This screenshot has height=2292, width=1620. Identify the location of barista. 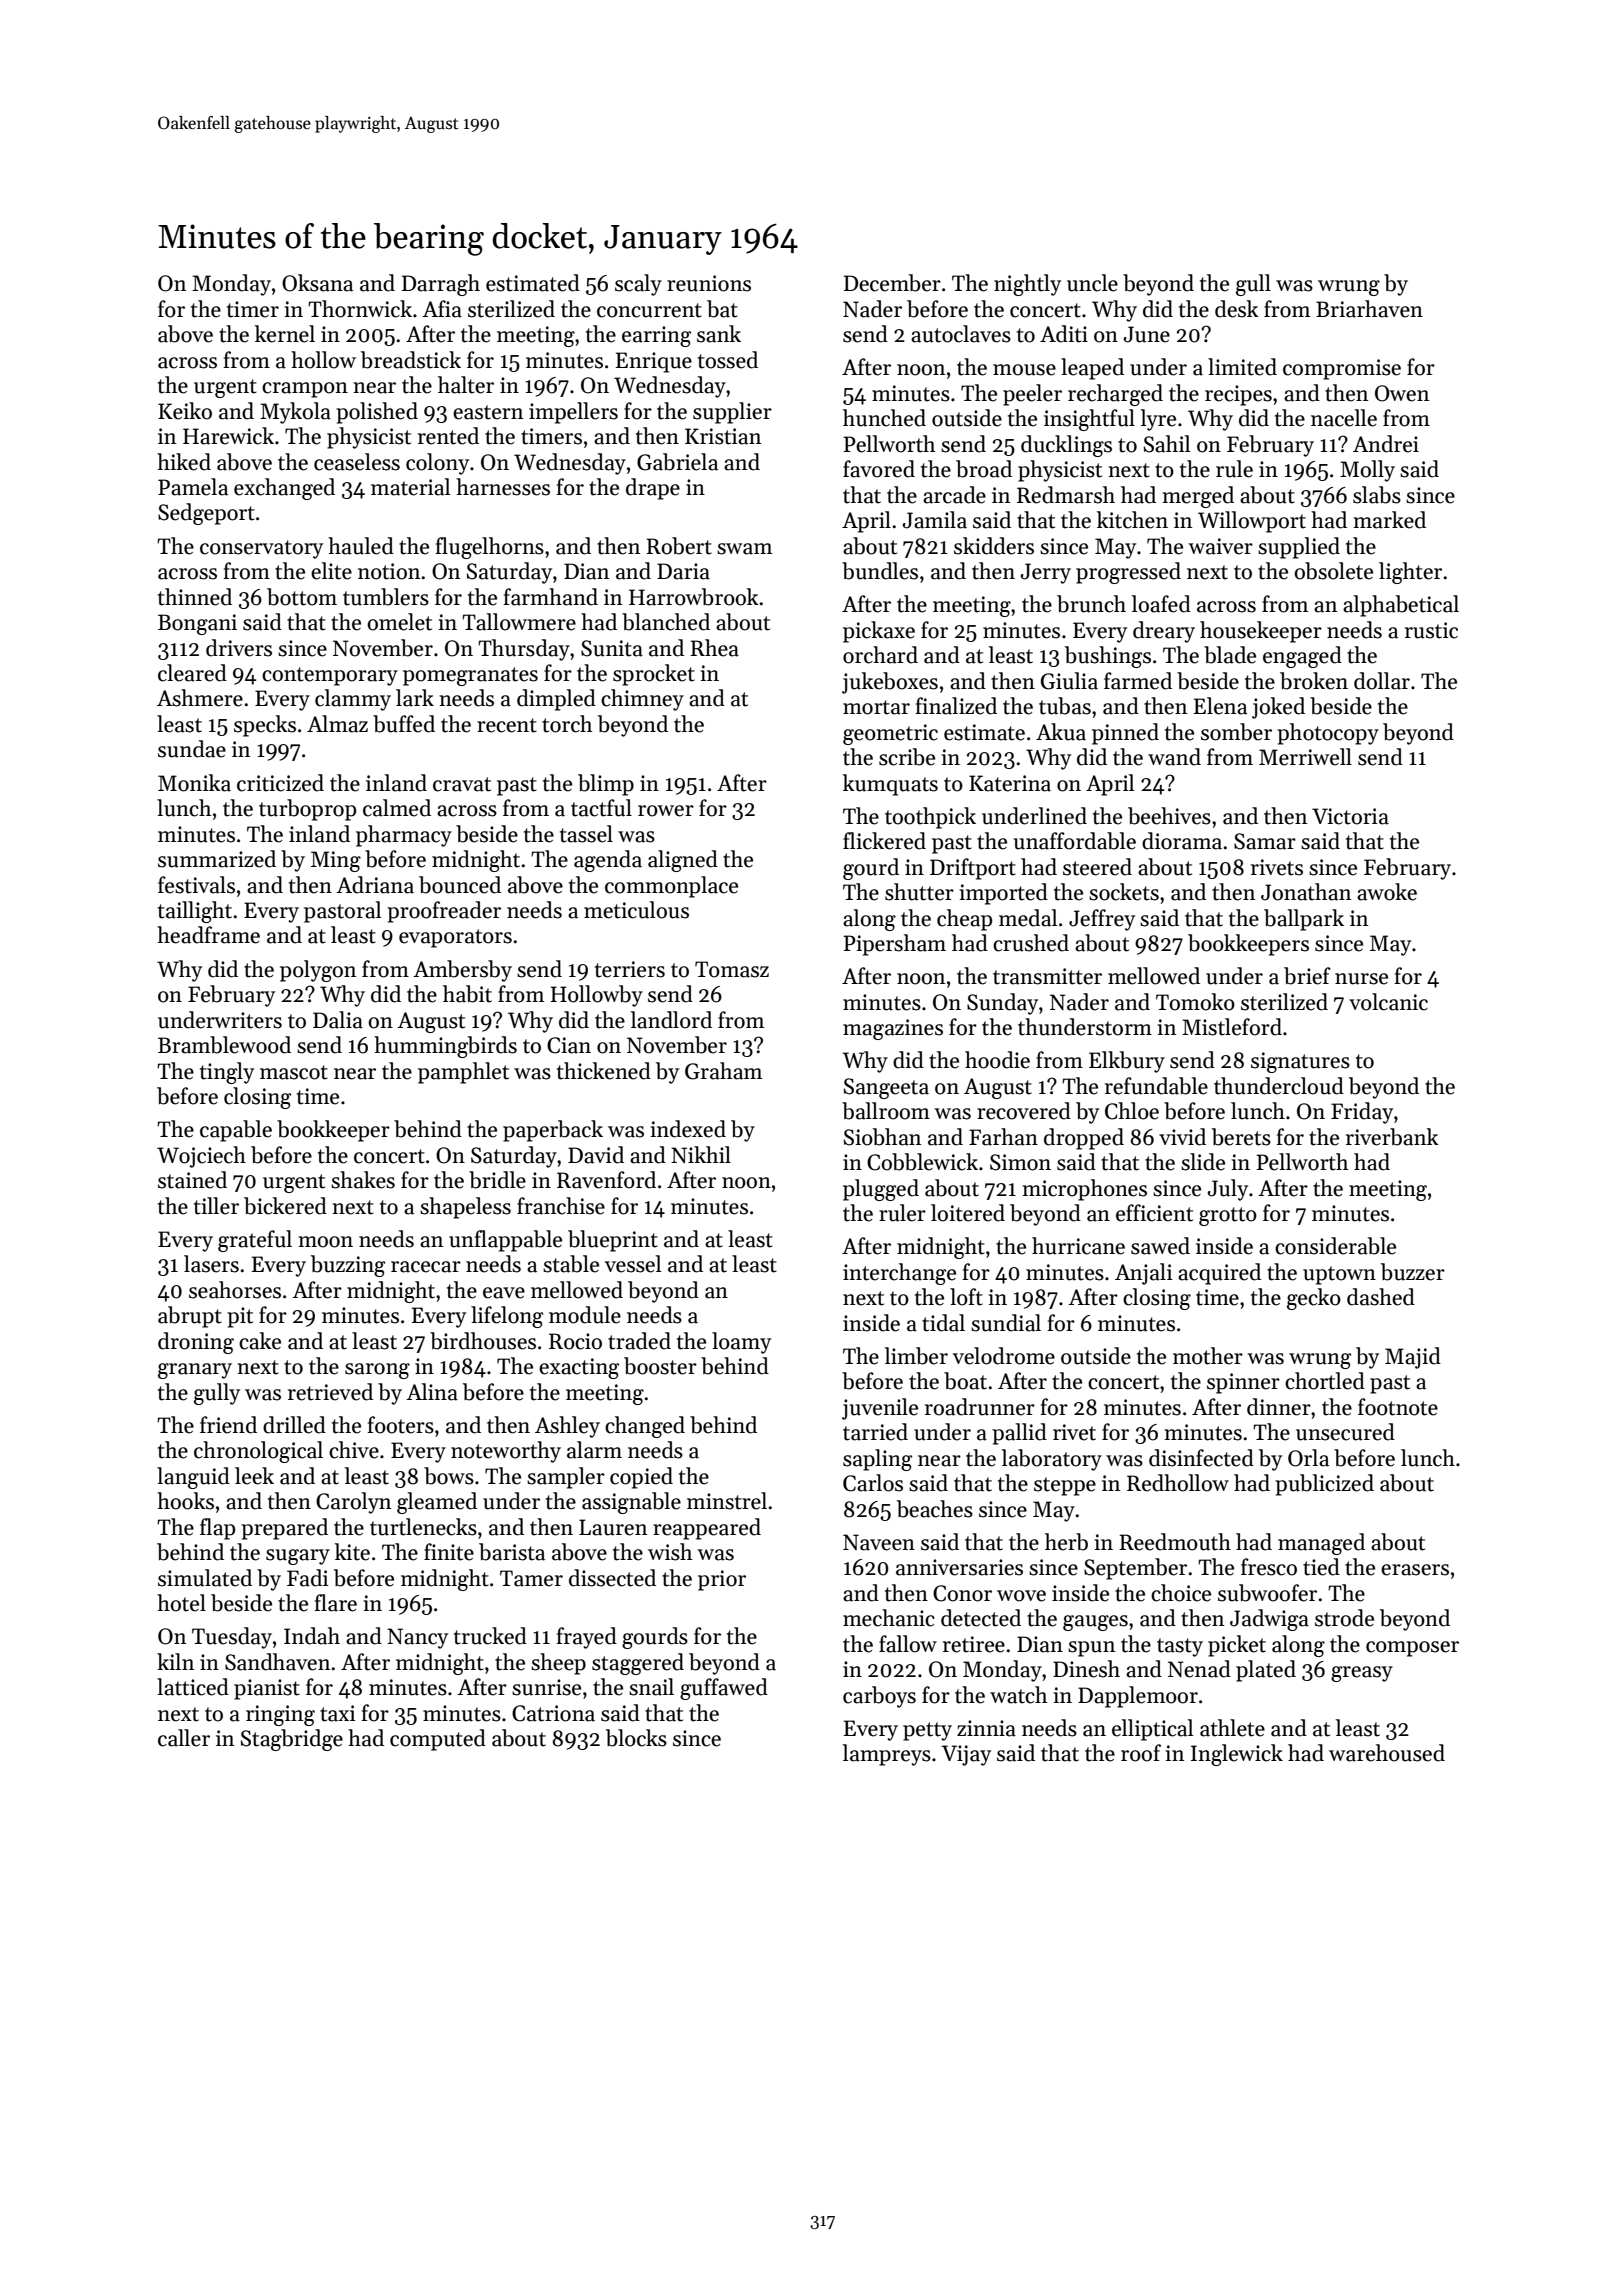
(512, 1552).
